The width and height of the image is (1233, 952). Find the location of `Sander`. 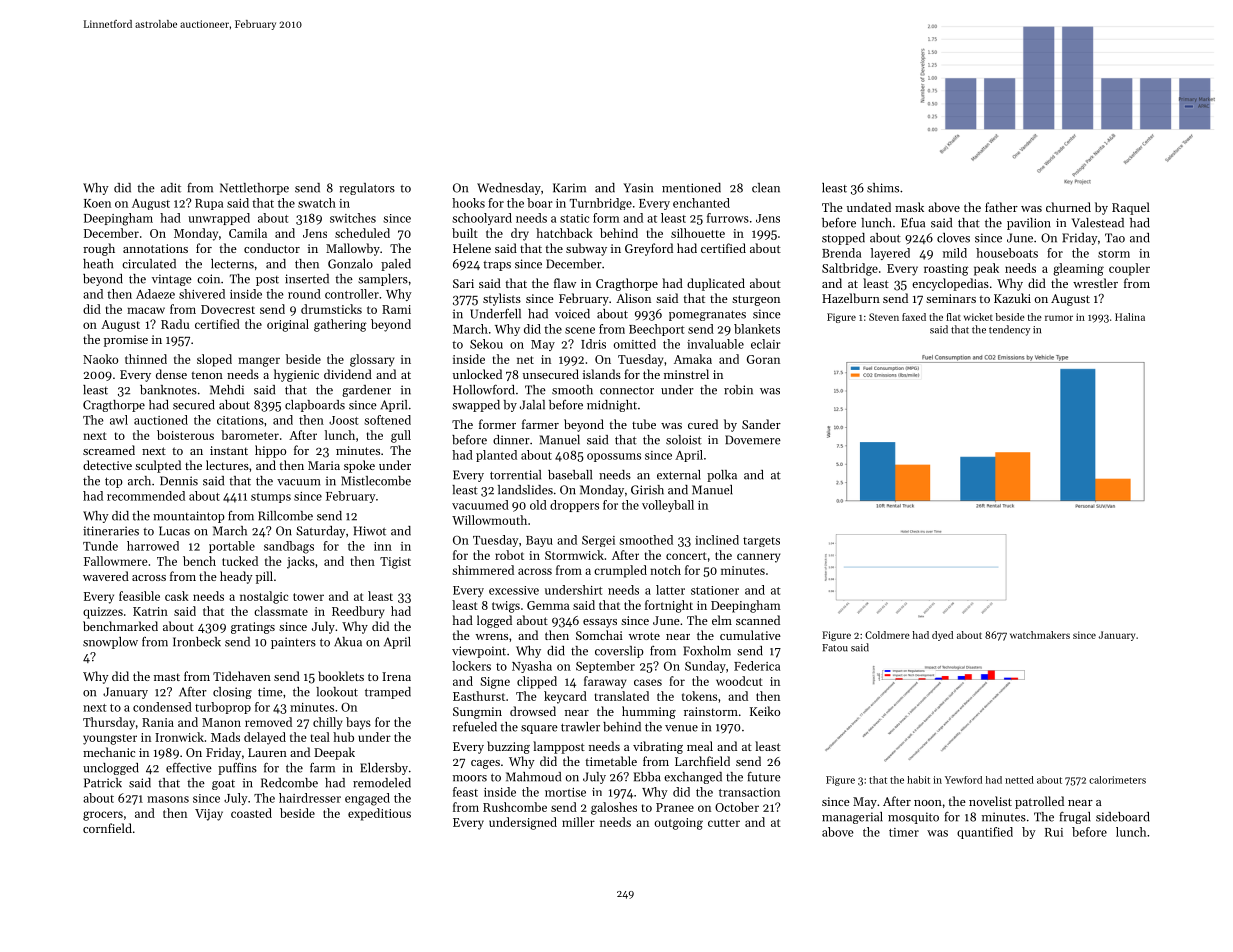

Sander is located at coordinates (761, 424).
